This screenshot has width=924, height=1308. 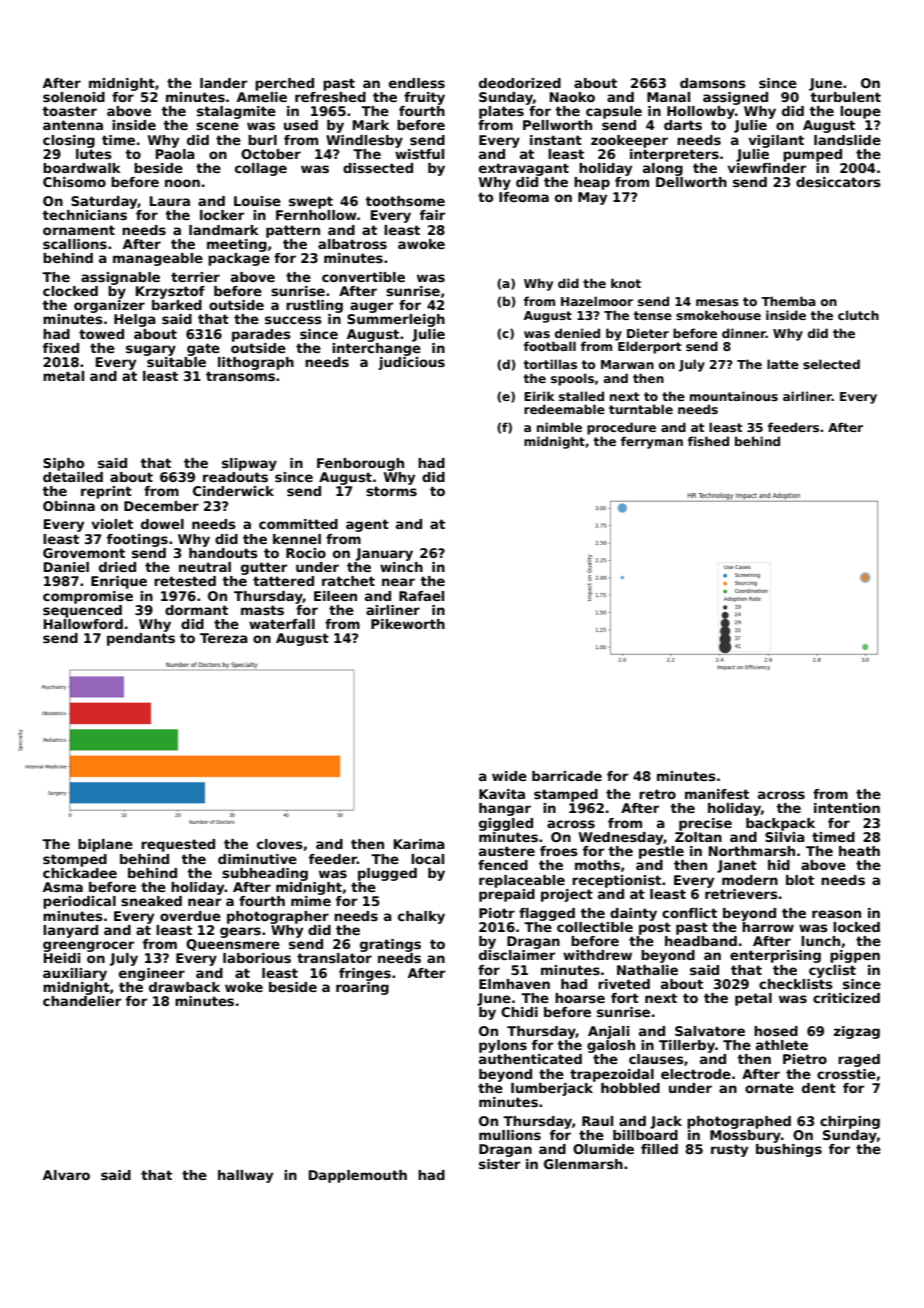 What do you see at coordinates (514, 984) in the screenshot?
I see `Elmhaven` at bounding box center [514, 984].
